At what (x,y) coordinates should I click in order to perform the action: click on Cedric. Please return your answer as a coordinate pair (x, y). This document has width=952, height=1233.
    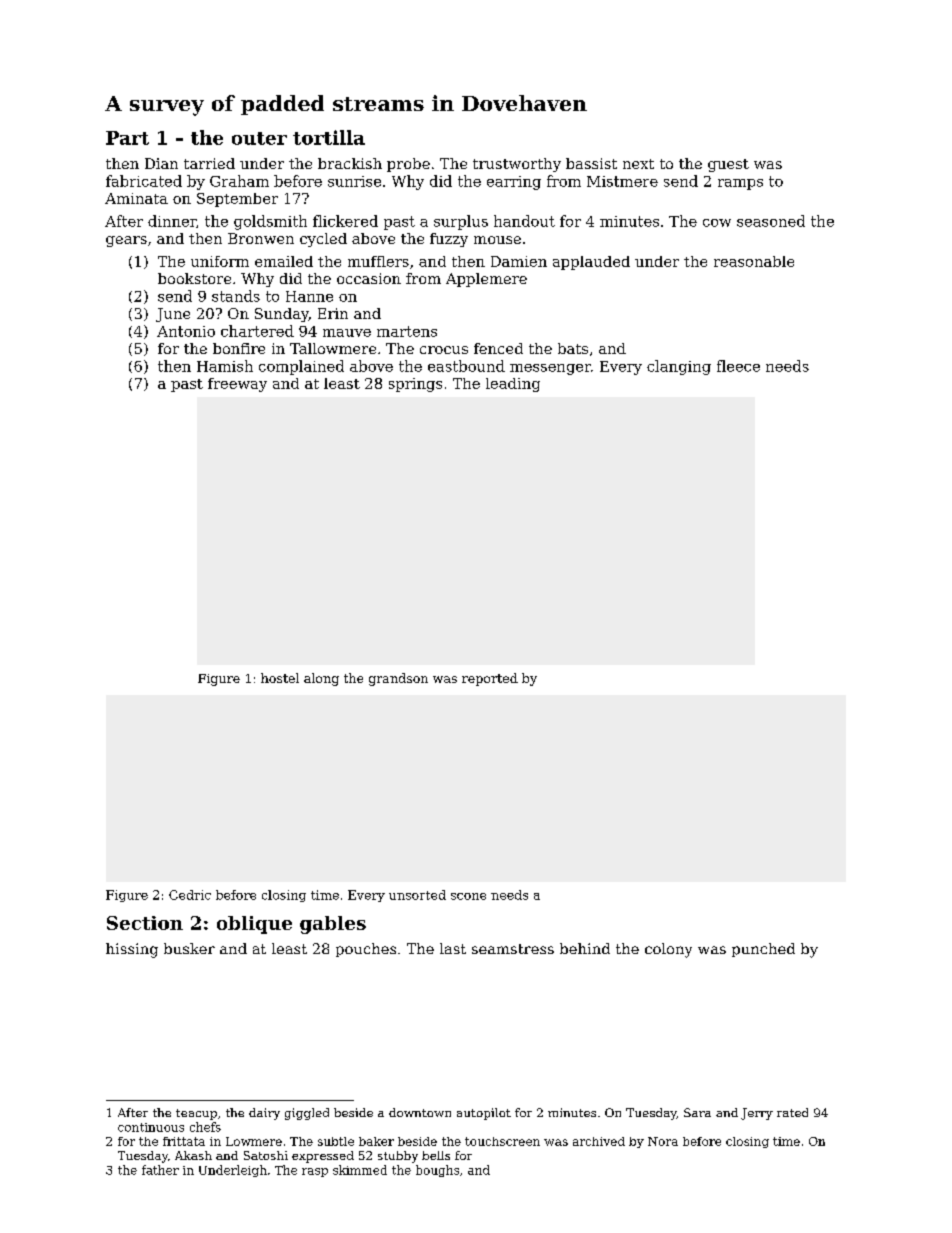
    Looking at the image, I should click on (190, 895).
